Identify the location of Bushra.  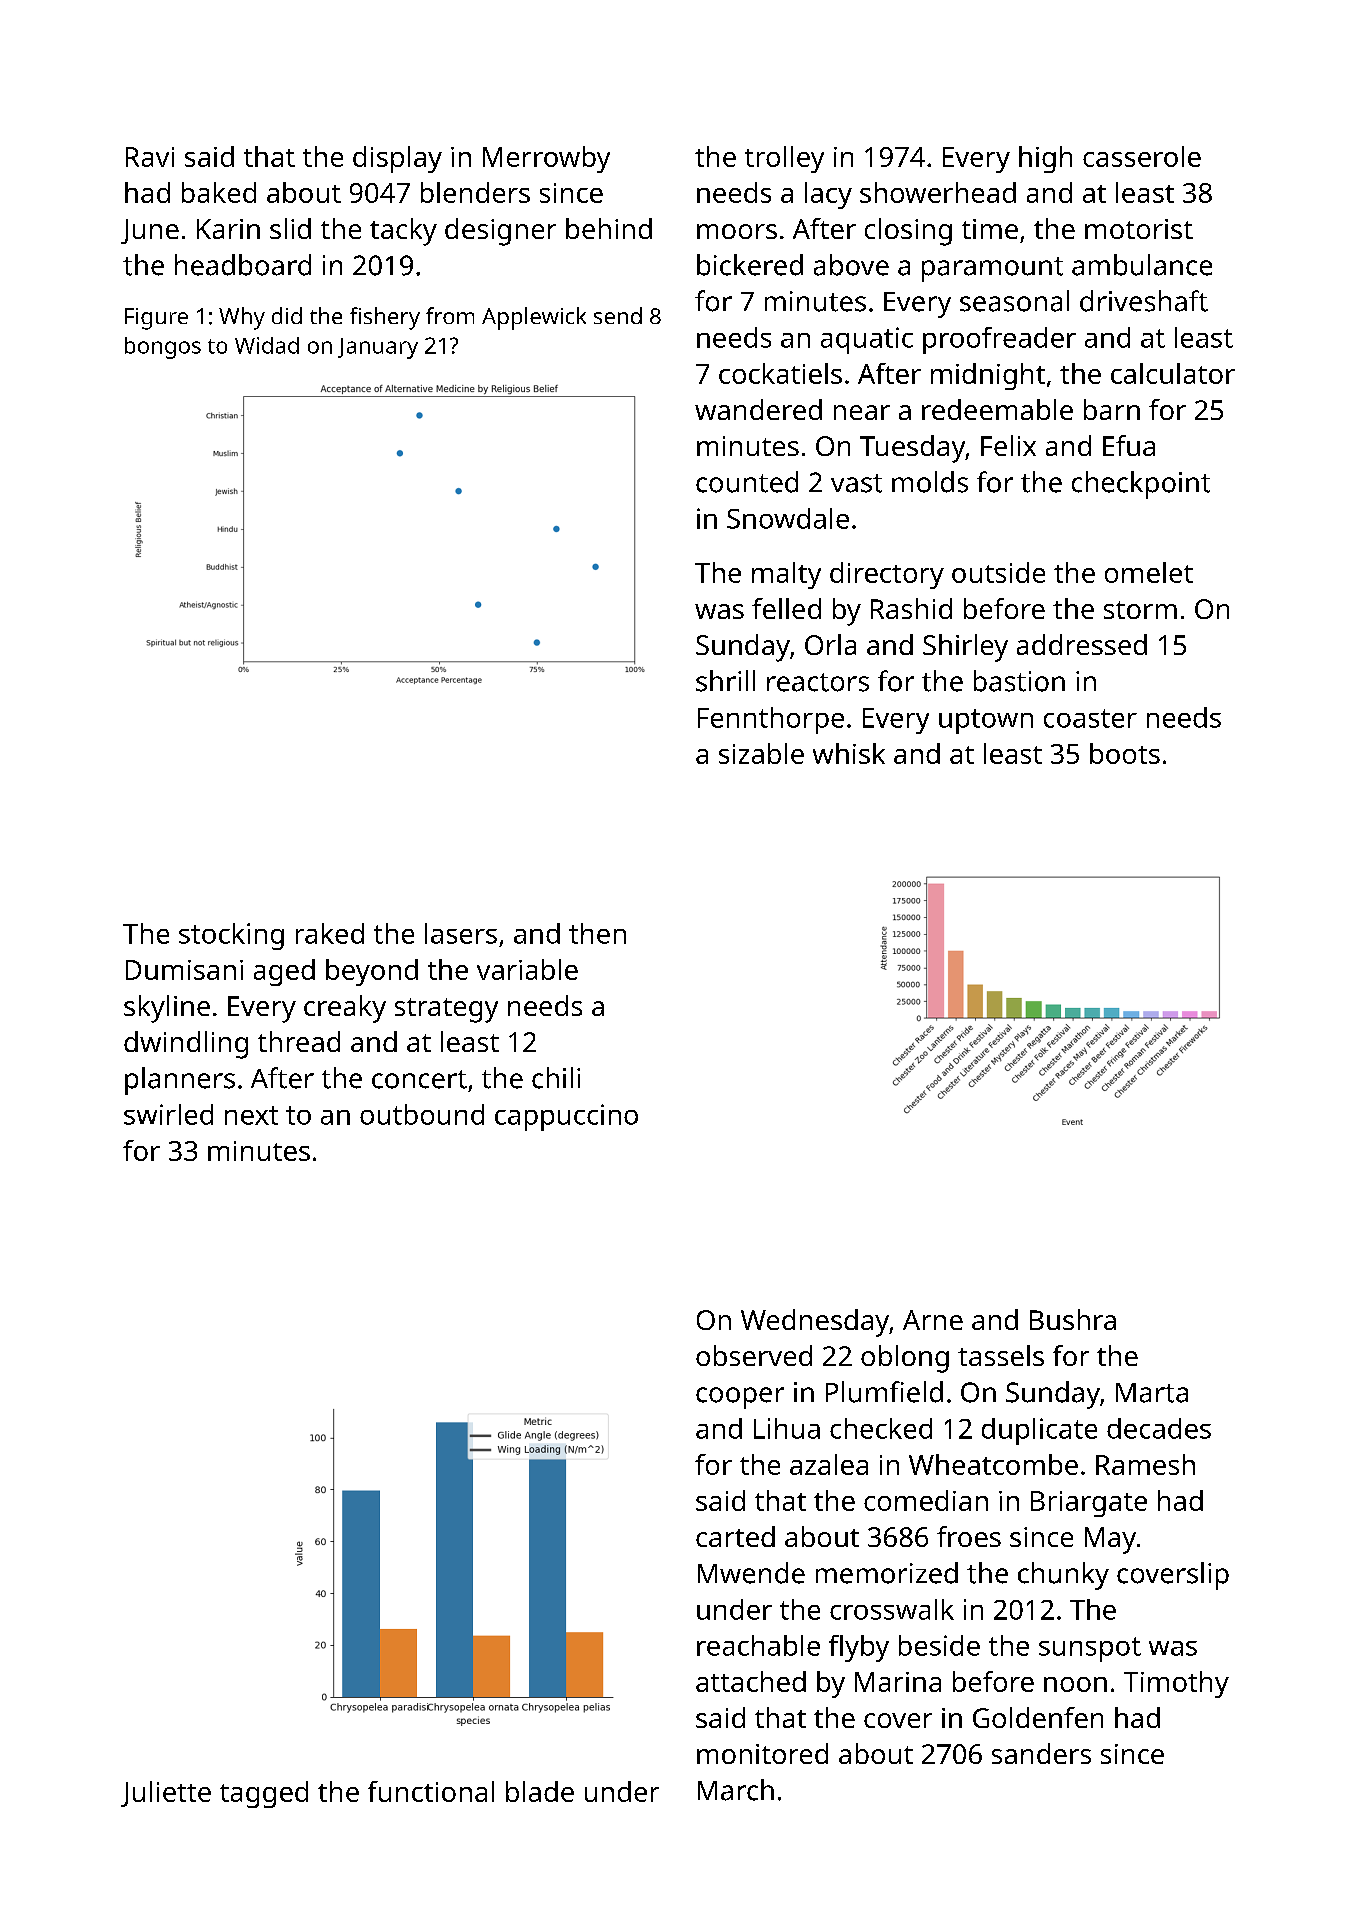
(1073, 1319).
